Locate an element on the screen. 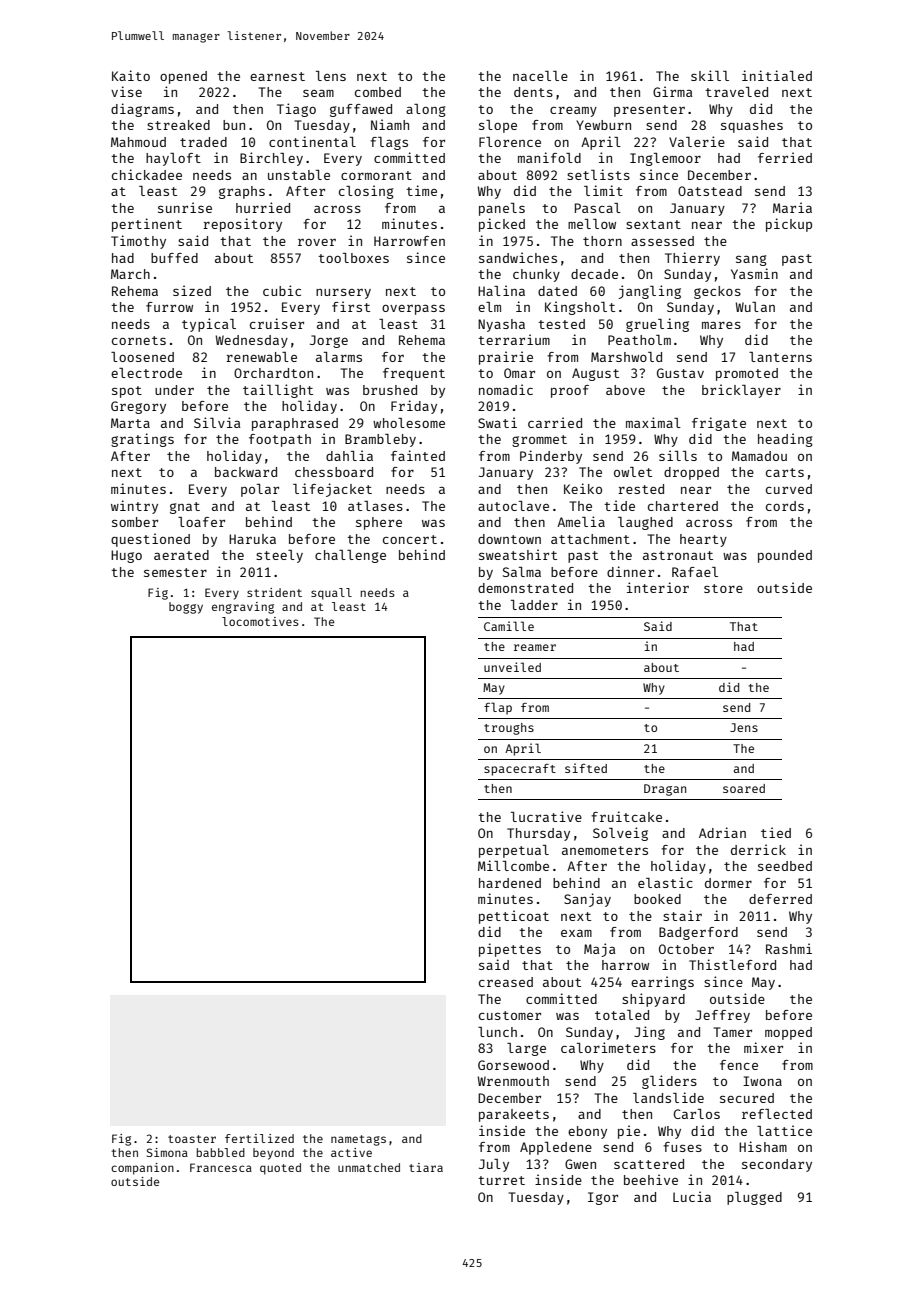  Francesca is located at coordinates (221, 1167).
